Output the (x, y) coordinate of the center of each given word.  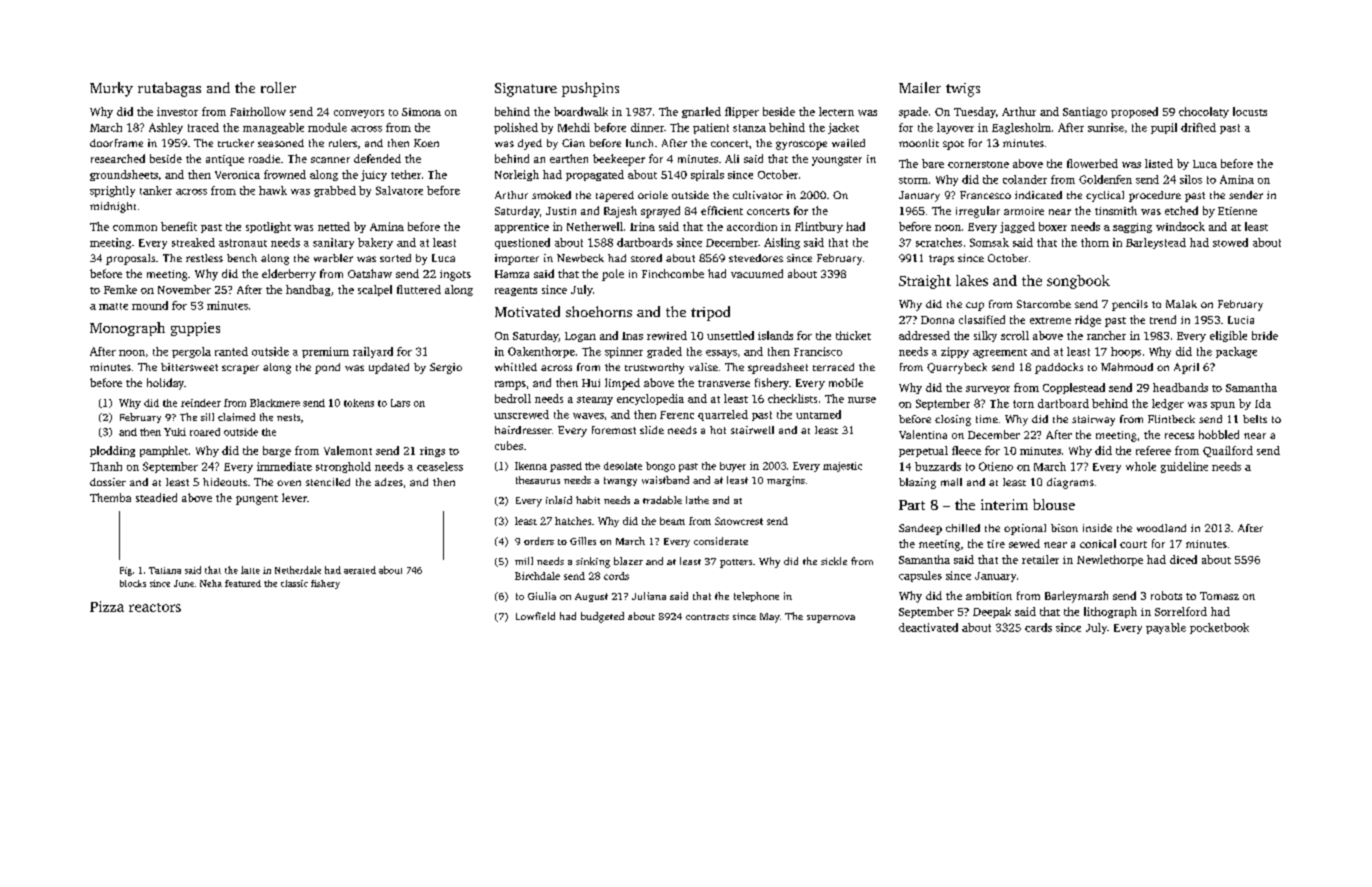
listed (1159, 163)
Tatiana (165, 570)
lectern (836, 111)
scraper (240, 369)
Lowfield (535, 616)
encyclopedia (650, 399)
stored (646, 258)
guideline (1184, 467)
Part (912, 505)
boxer (1053, 226)
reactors (155, 607)
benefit (179, 226)
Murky (111, 89)
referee (1153, 450)
